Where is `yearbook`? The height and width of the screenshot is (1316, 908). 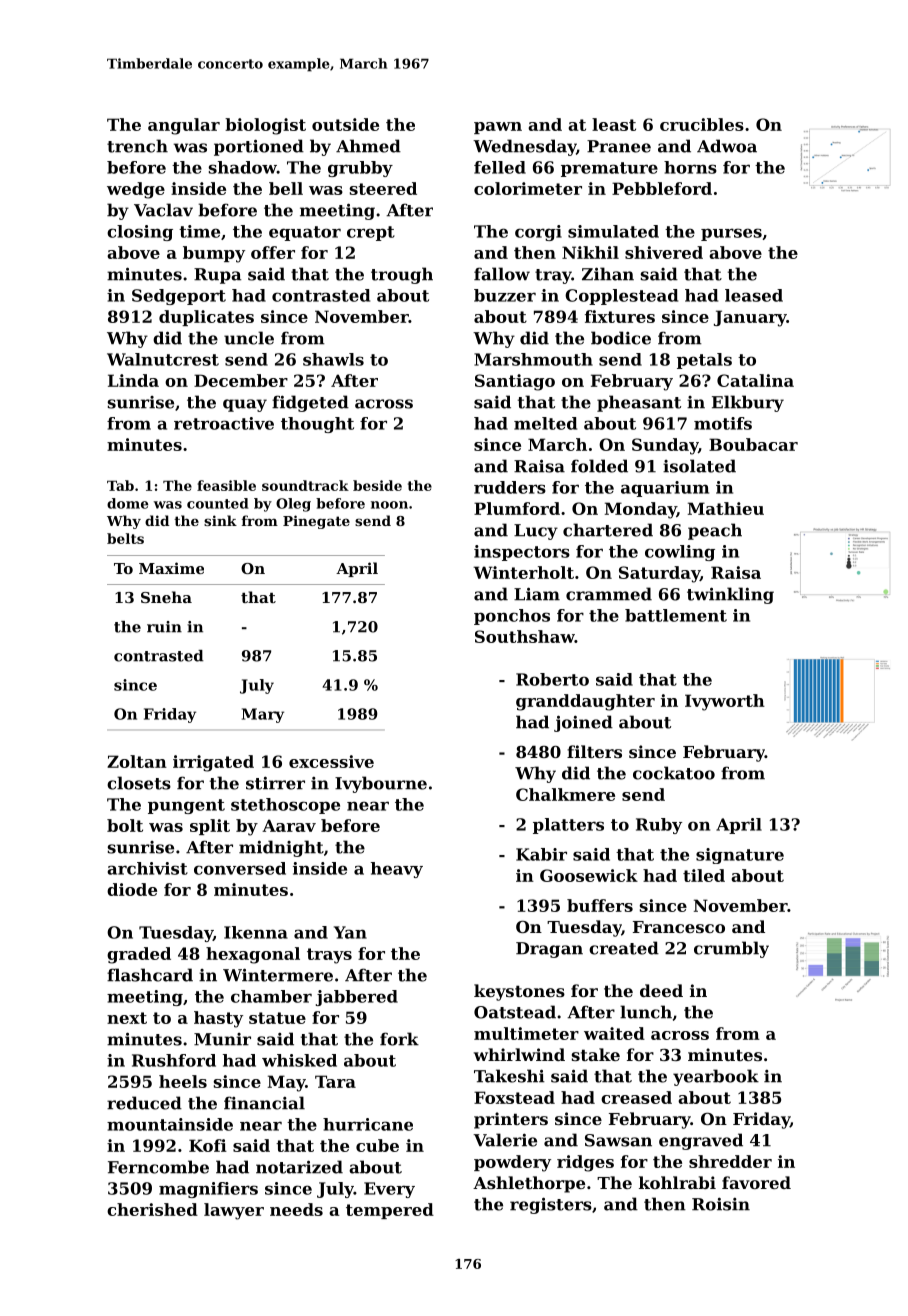
yearbook is located at coordinates (716, 1077).
